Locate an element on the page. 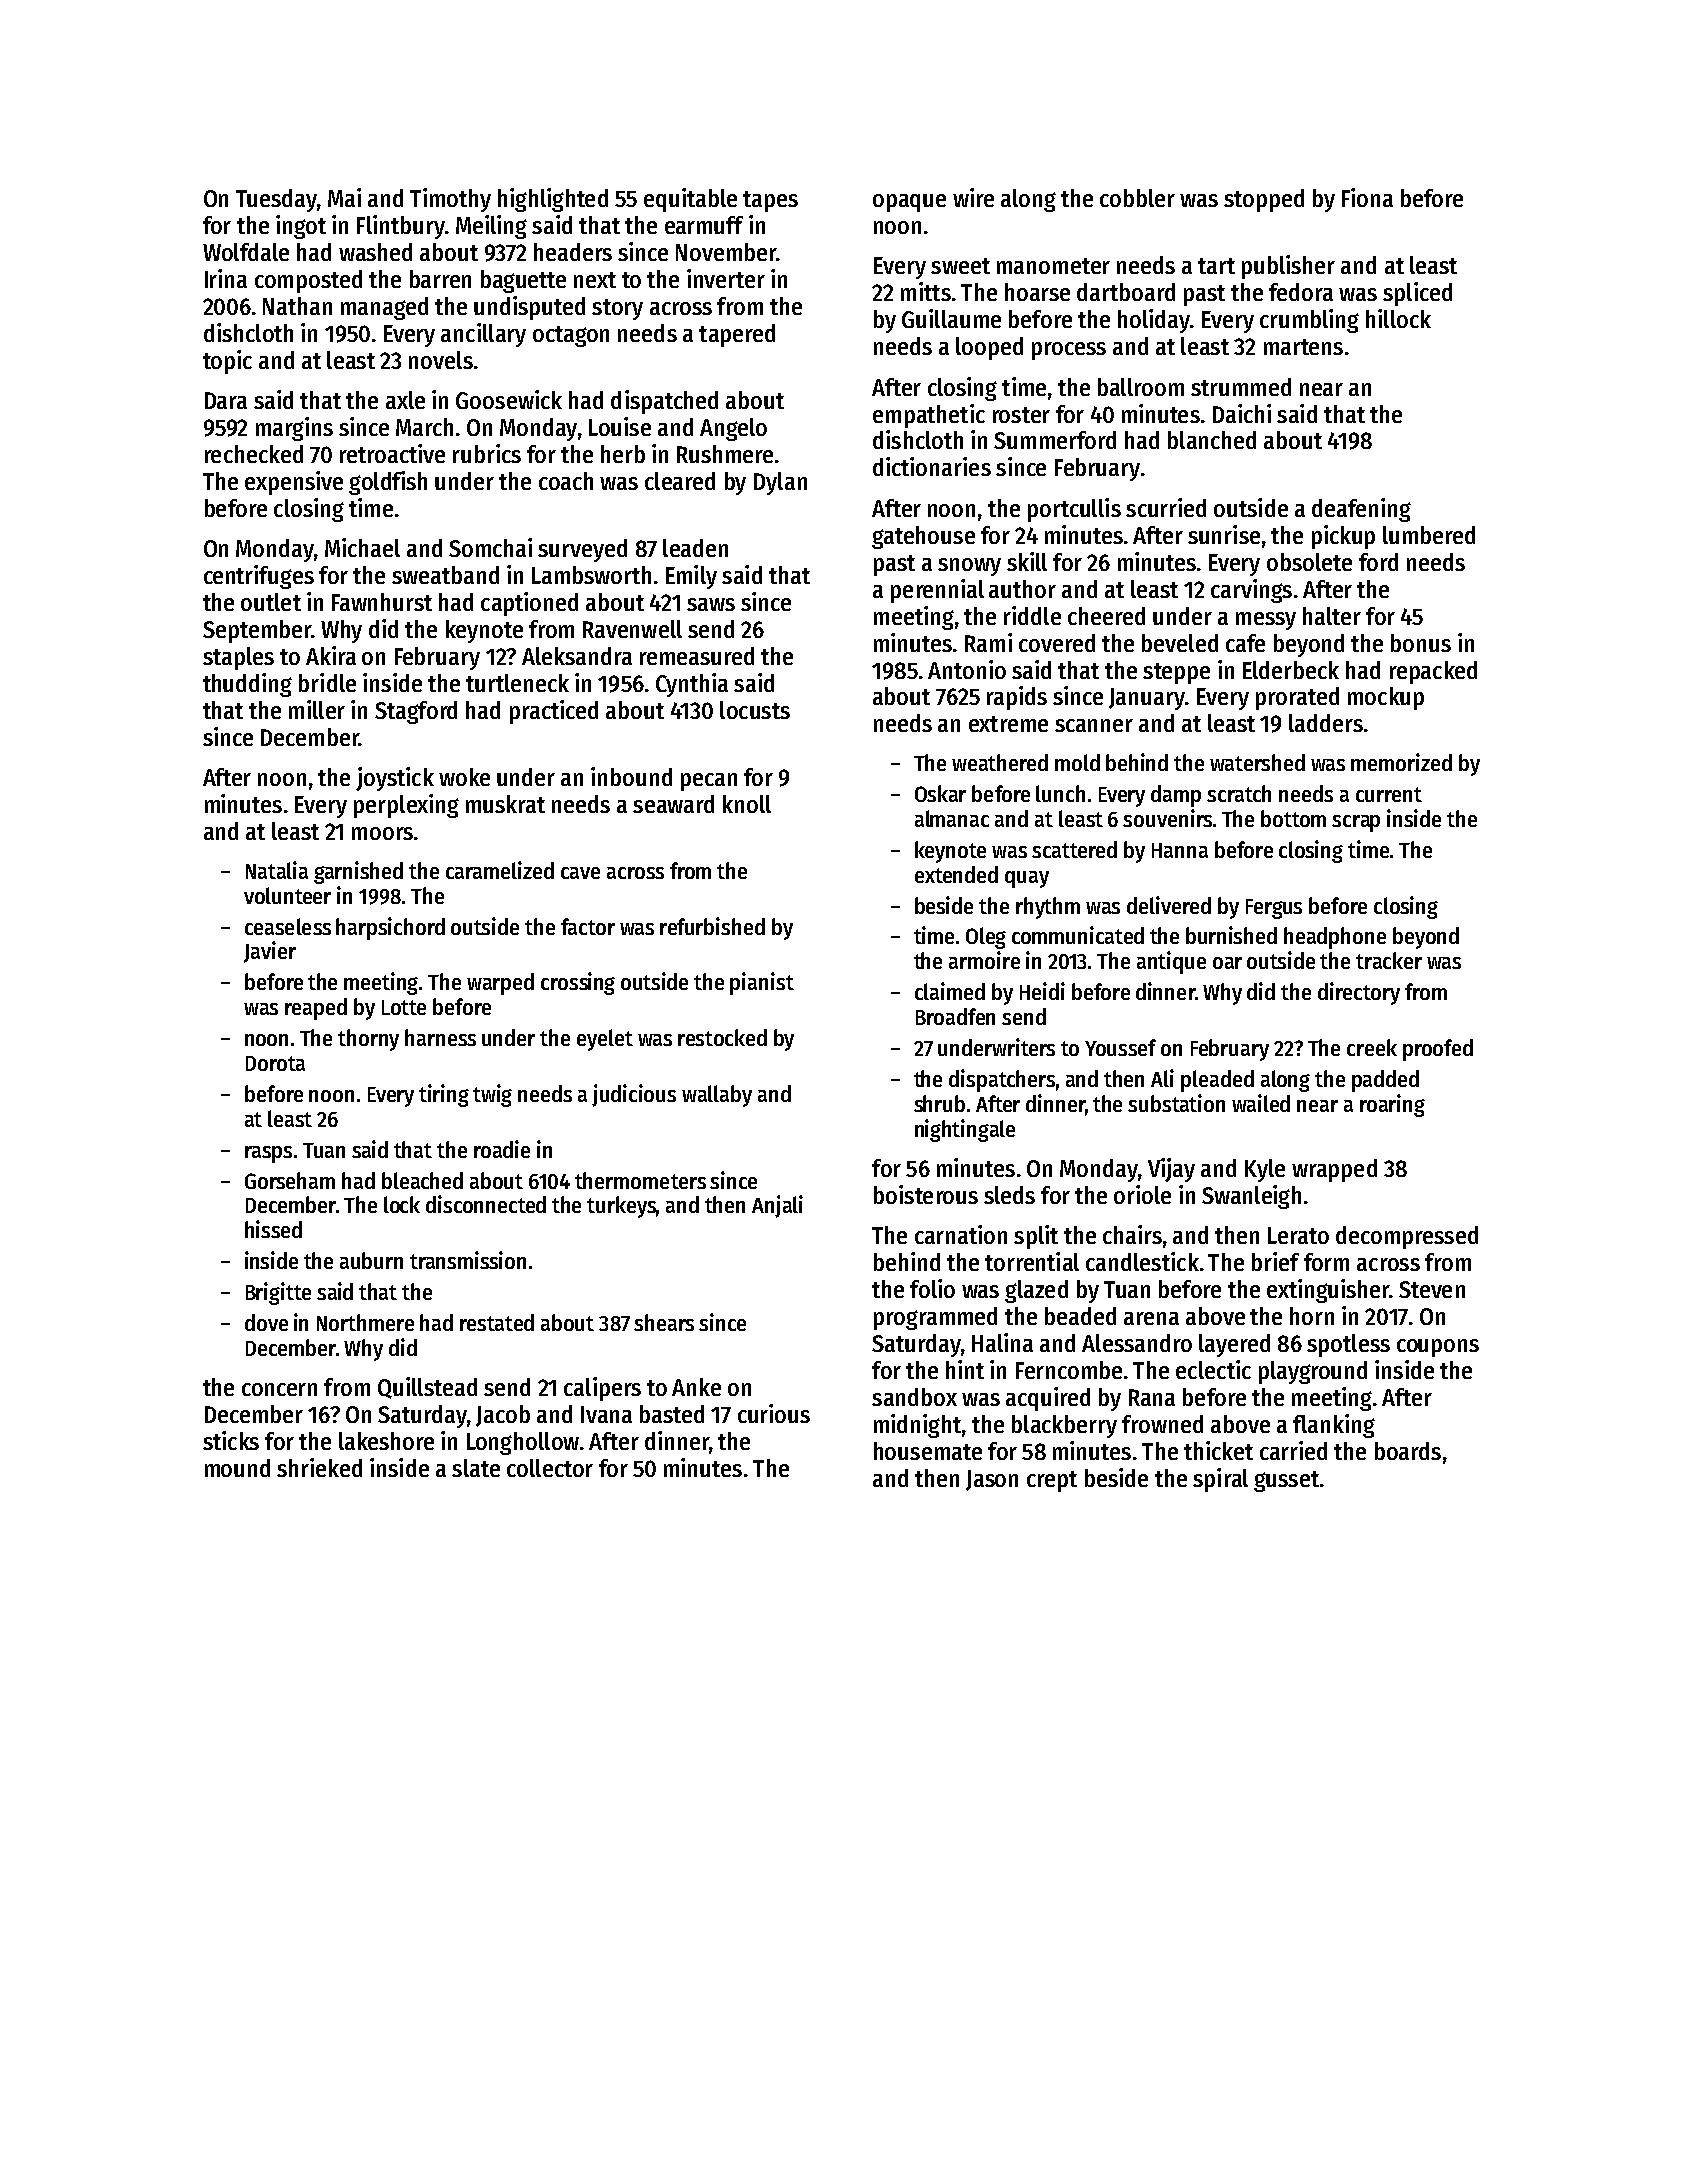  proofed is located at coordinates (1438, 1050).
